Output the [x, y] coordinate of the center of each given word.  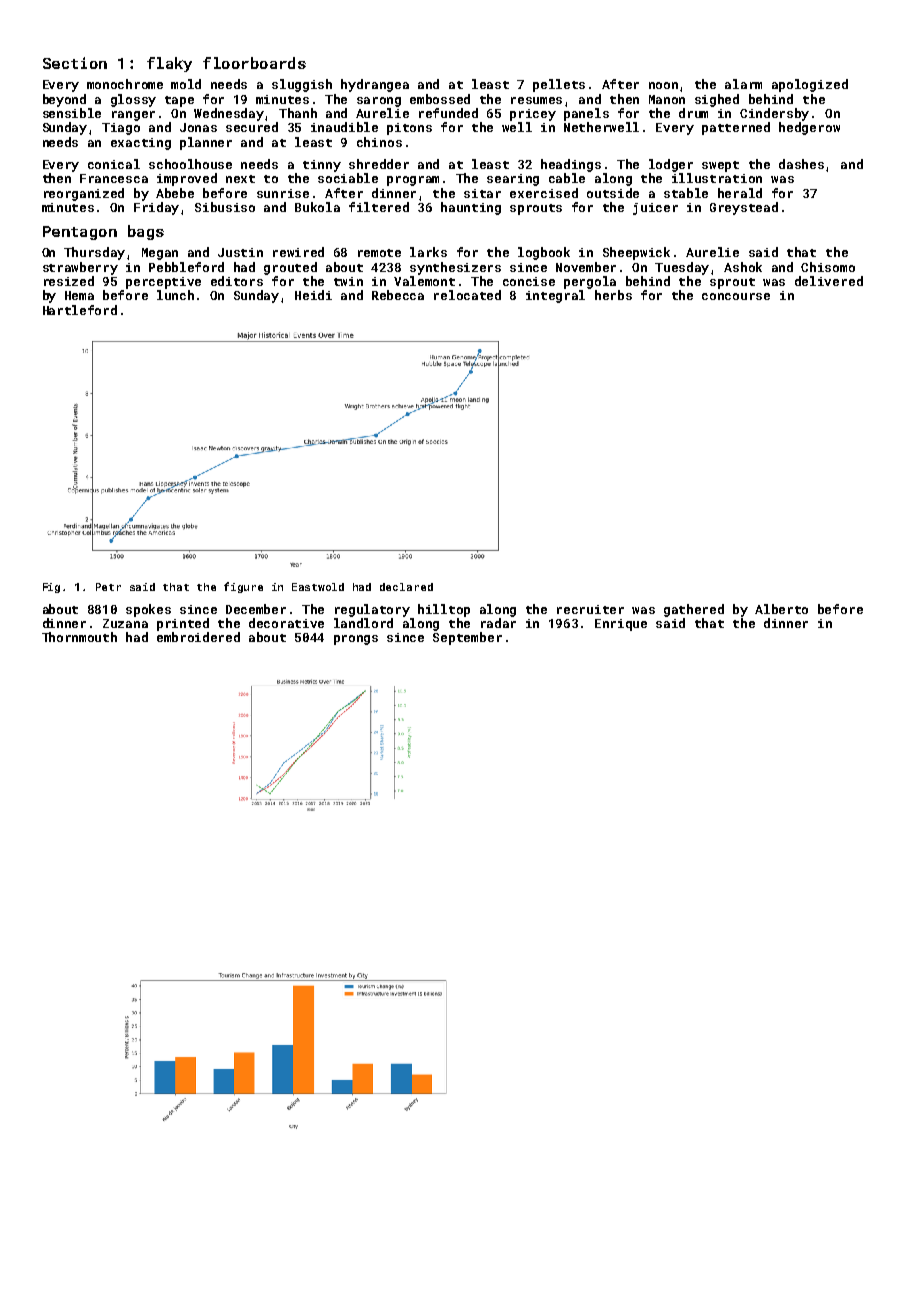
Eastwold [318, 587]
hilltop [444, 610]
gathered [694, 610]
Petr [108, 587]
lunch [175, 295]
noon [663, 85]
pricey [533, 115]
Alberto [781, 609]
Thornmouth [79, 637]
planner [206, 143]
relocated [467, 295]
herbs [613, 295]
